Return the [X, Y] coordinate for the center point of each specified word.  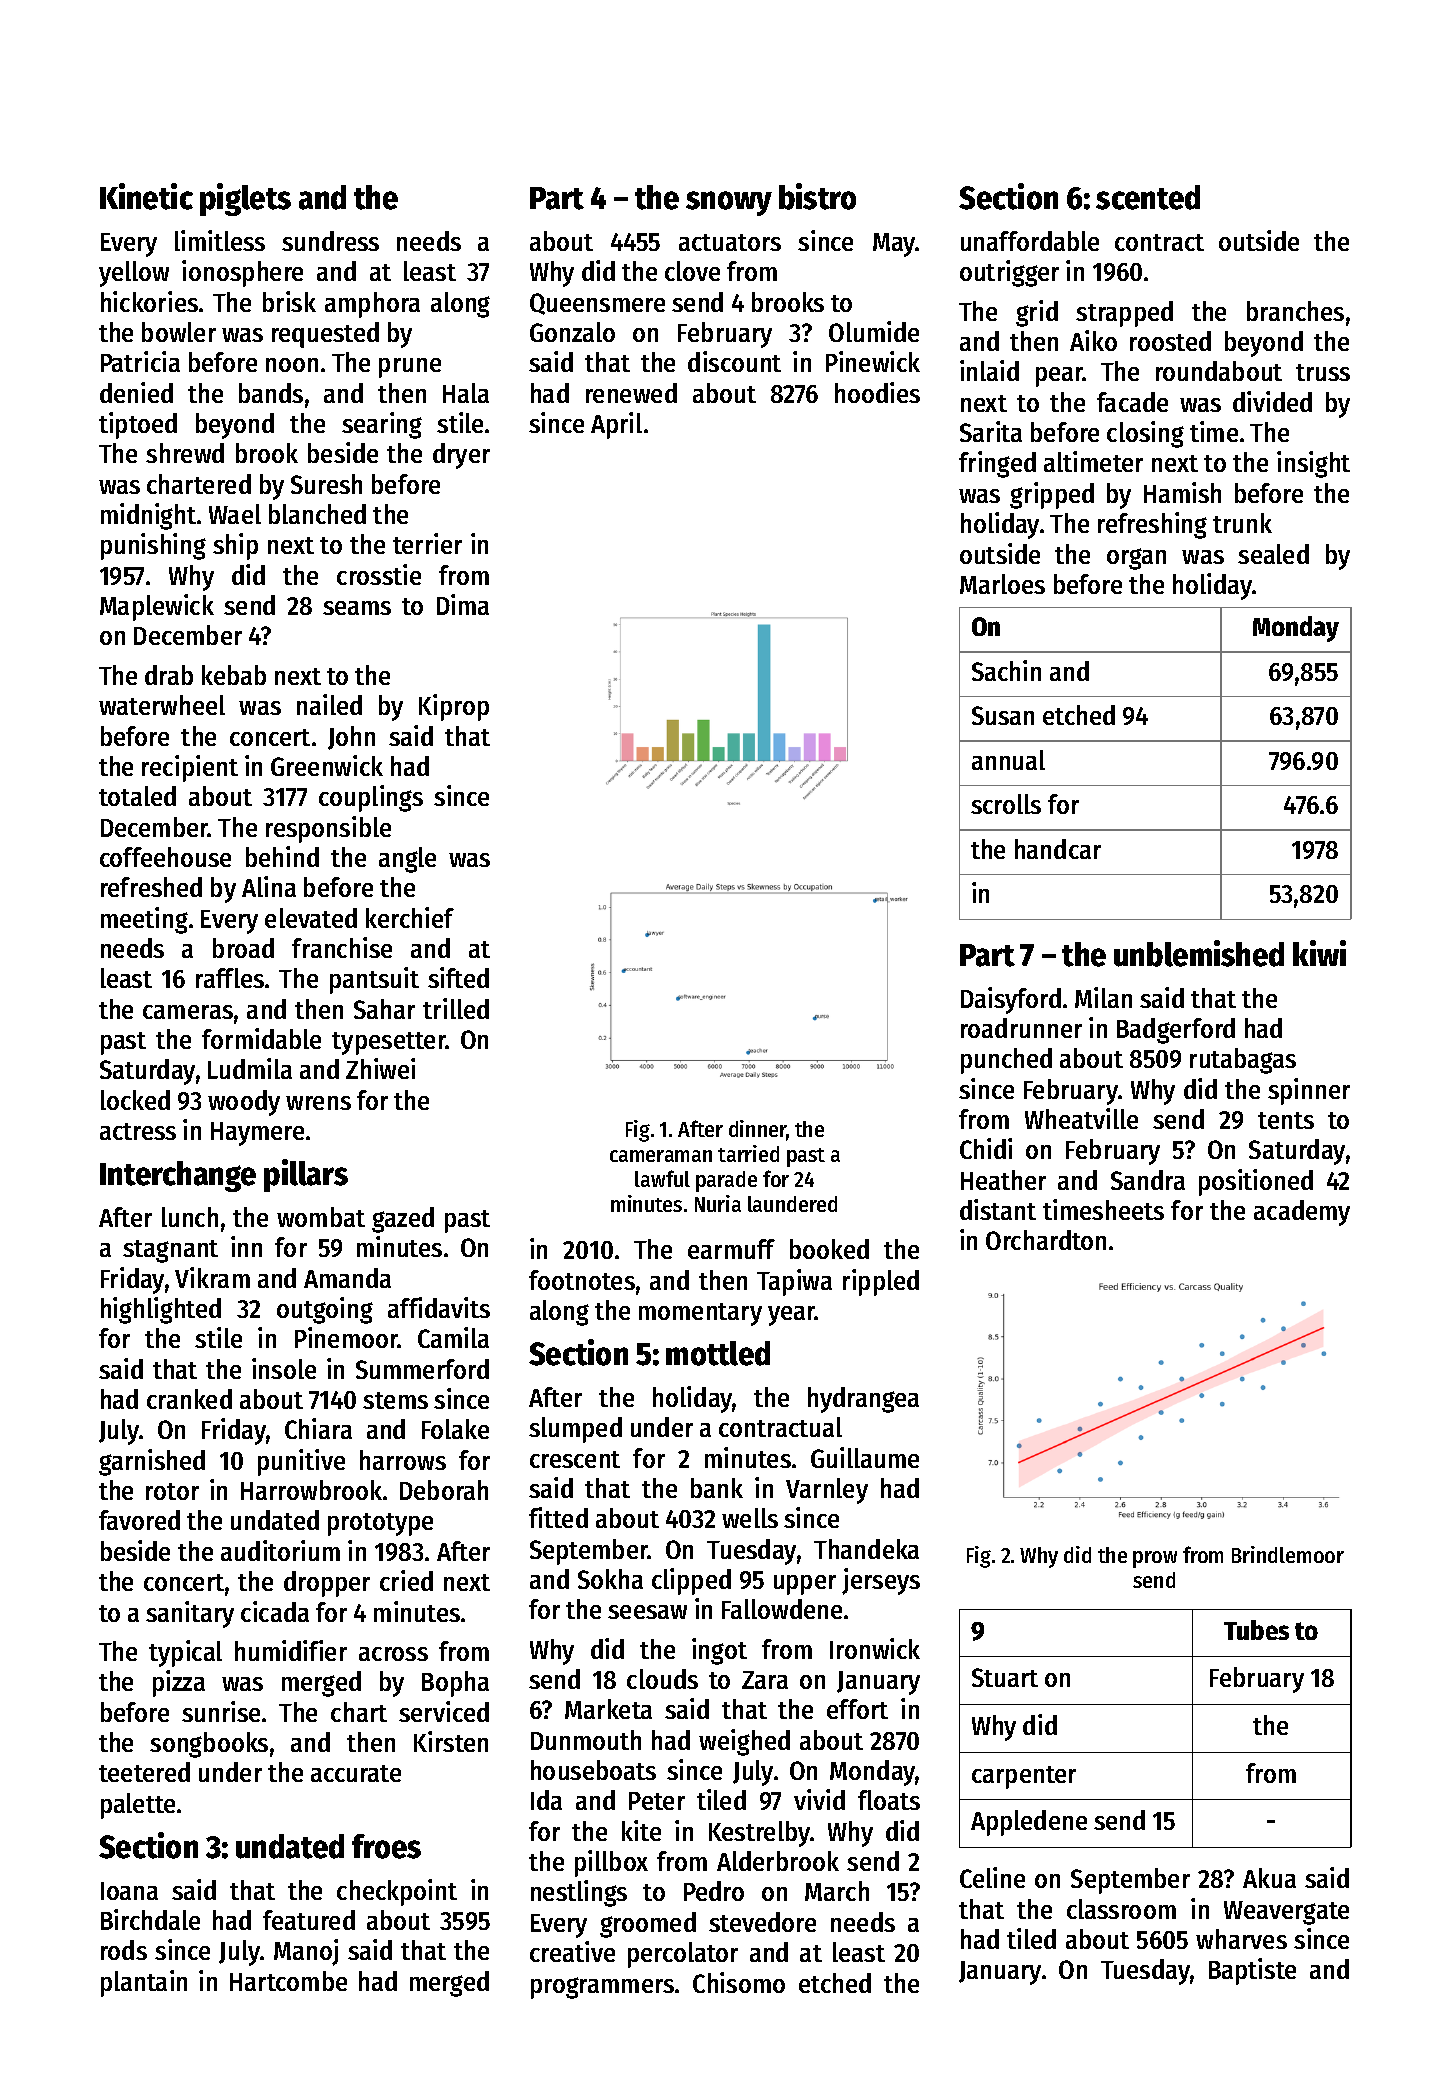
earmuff [731, 1249]
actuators [730, 242]
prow [1155, 1559]
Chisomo [739, 1982]
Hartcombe [288, 1981]
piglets [245, 199]
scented [1148, 197]
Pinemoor [346, 1337]
